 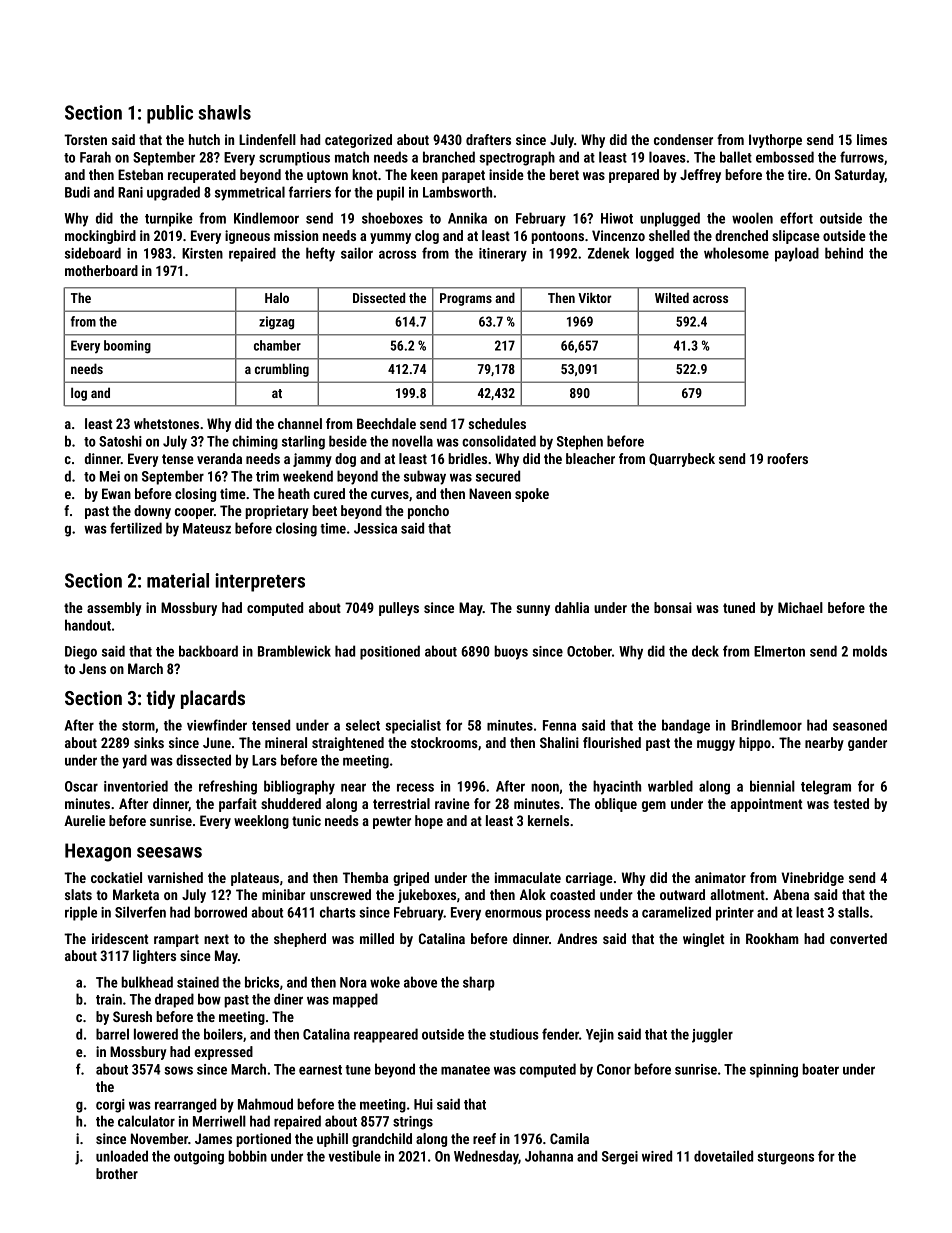 What do you see at coordinates (787, 458) in the screenshot?
I see `roofers` at bounding box center [787, 458].
